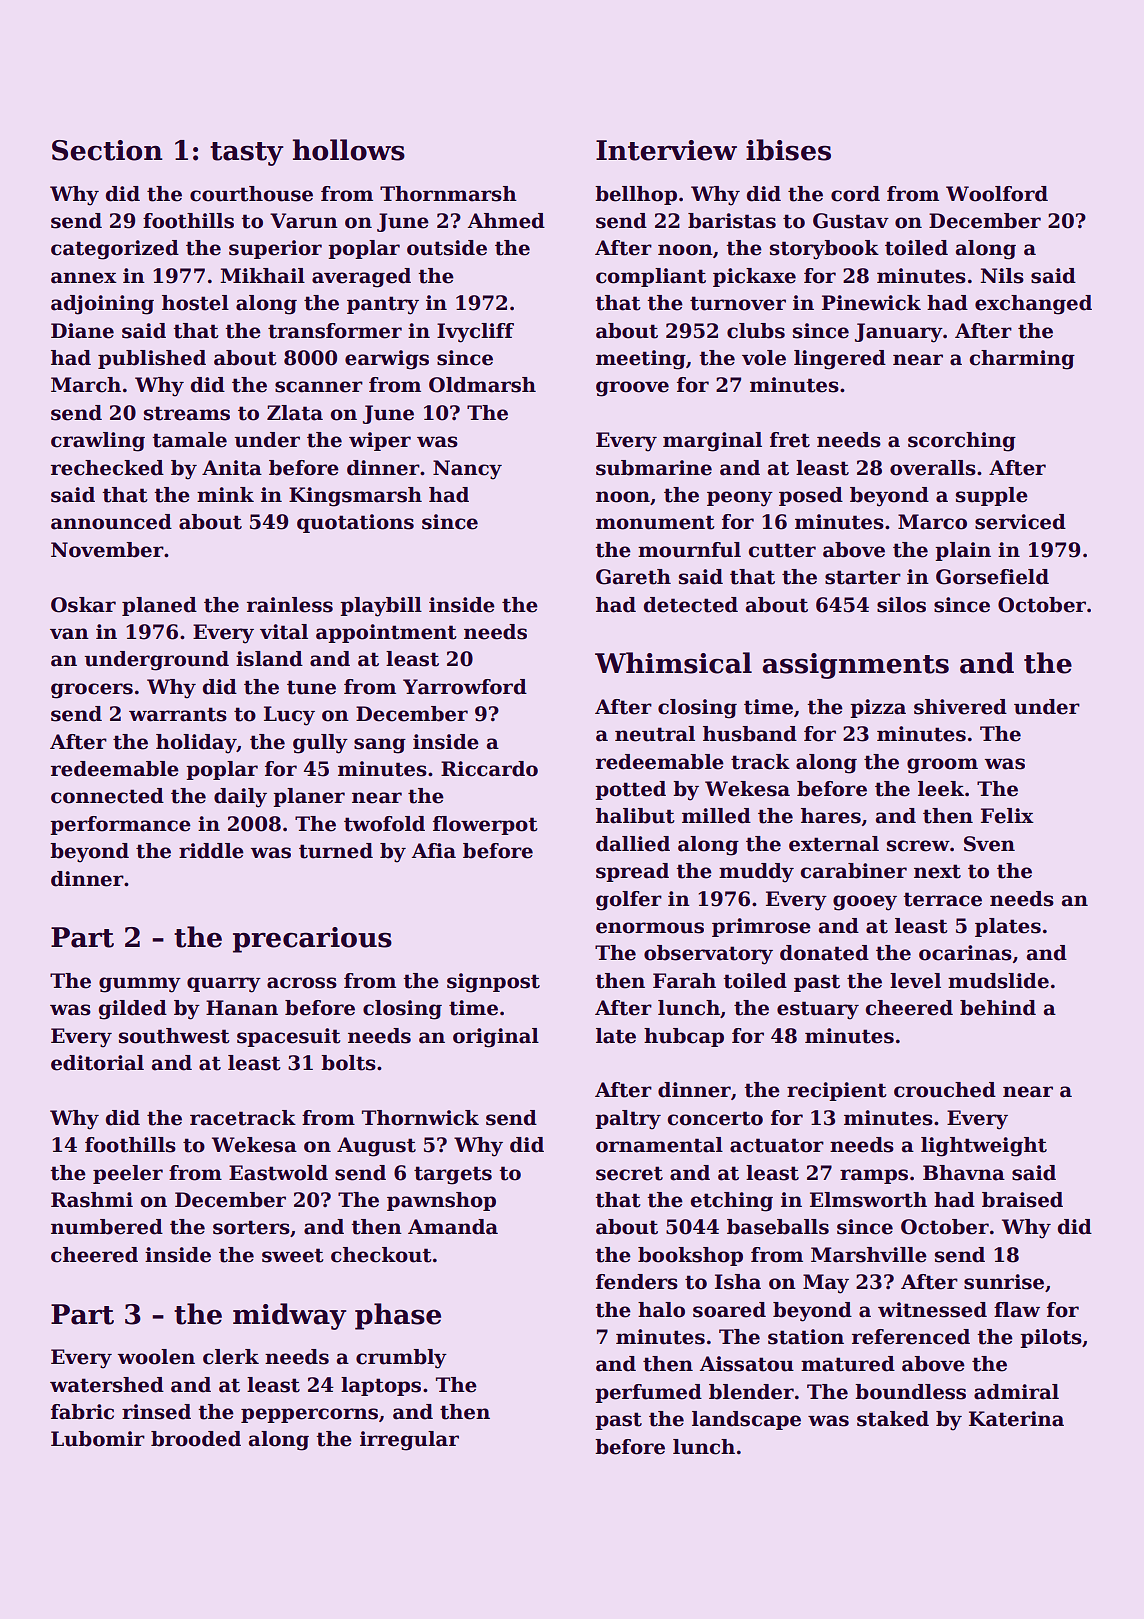  I want to click on laptops, so click(381, 1386).
